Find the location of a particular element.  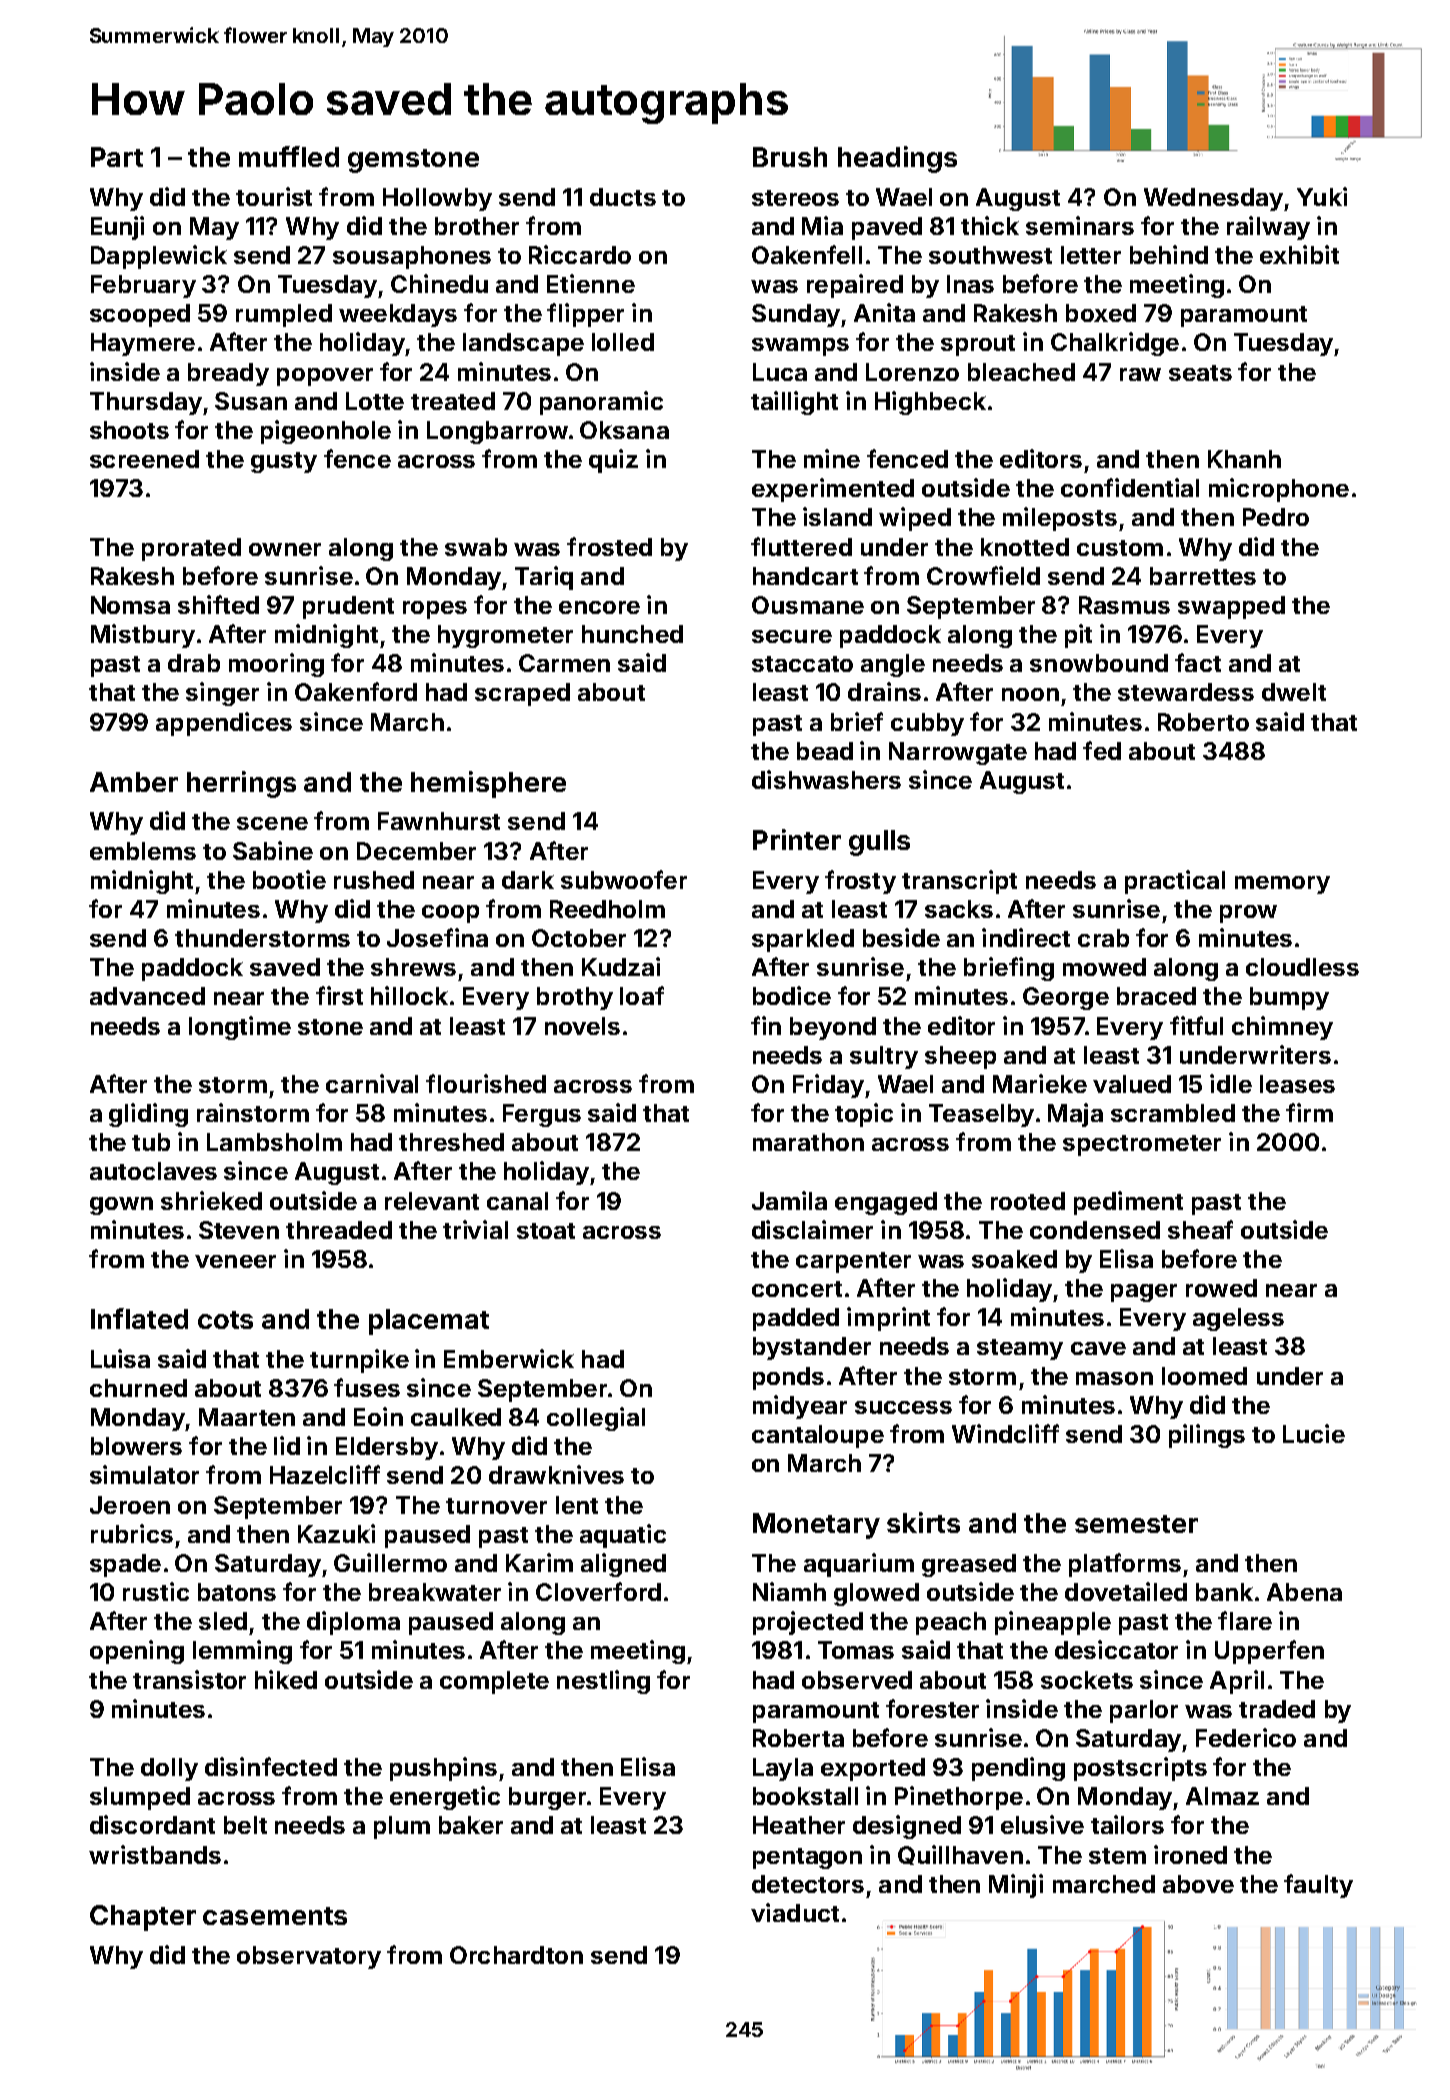

snowbound is located at coordinates (1099, 663).
